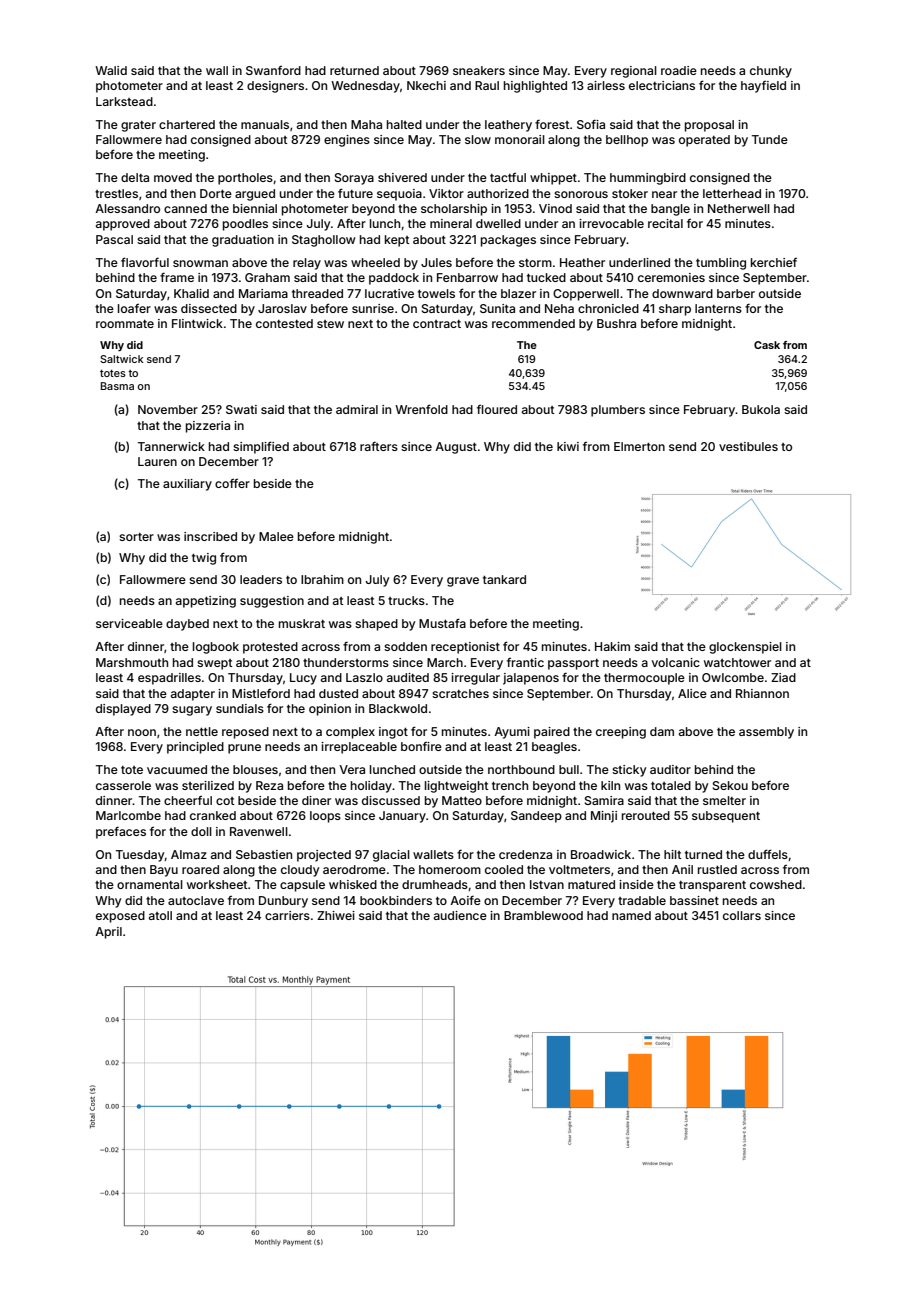  I want to click on exposed, so click(120, 917).
